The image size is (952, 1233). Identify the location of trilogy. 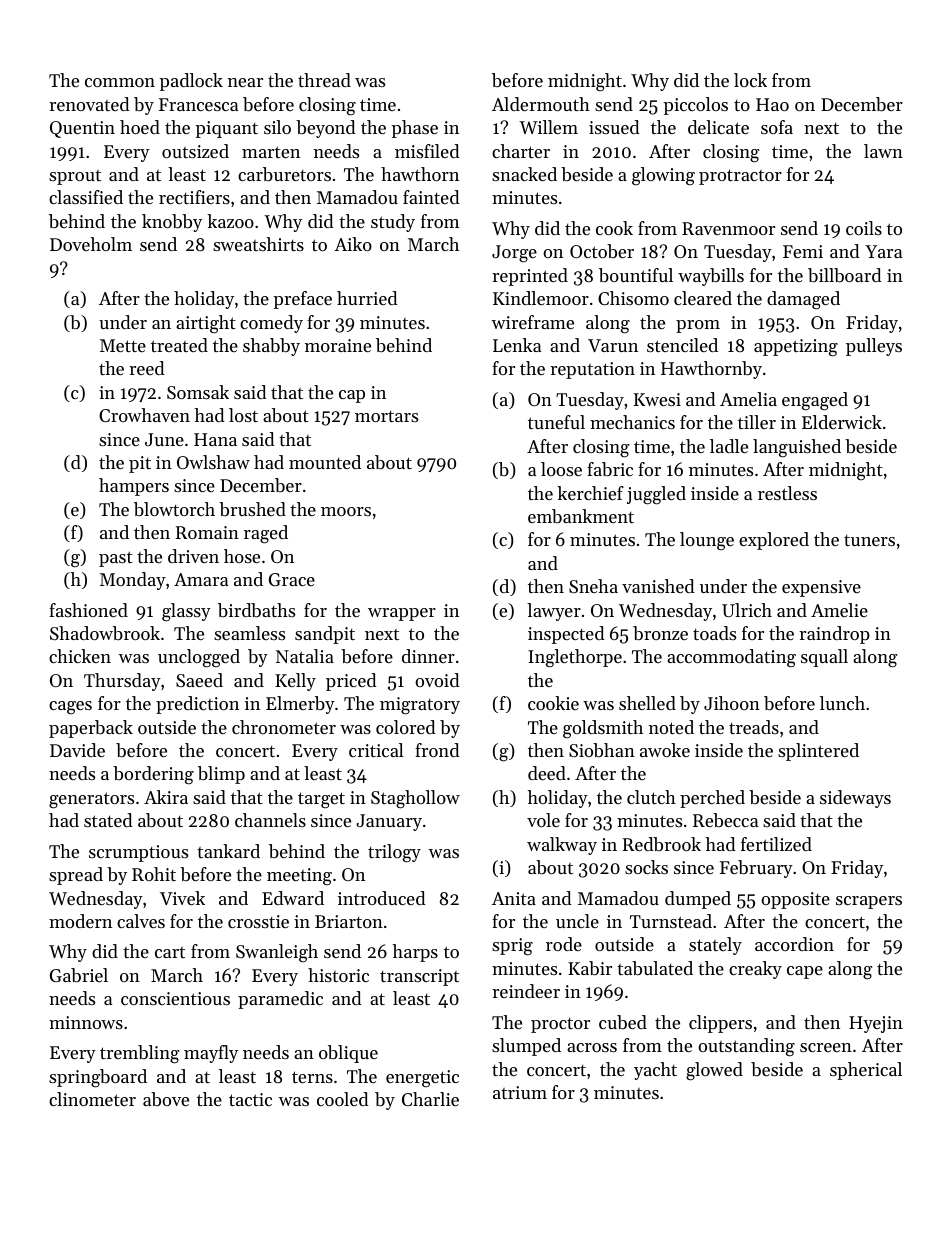
(394, 853).
